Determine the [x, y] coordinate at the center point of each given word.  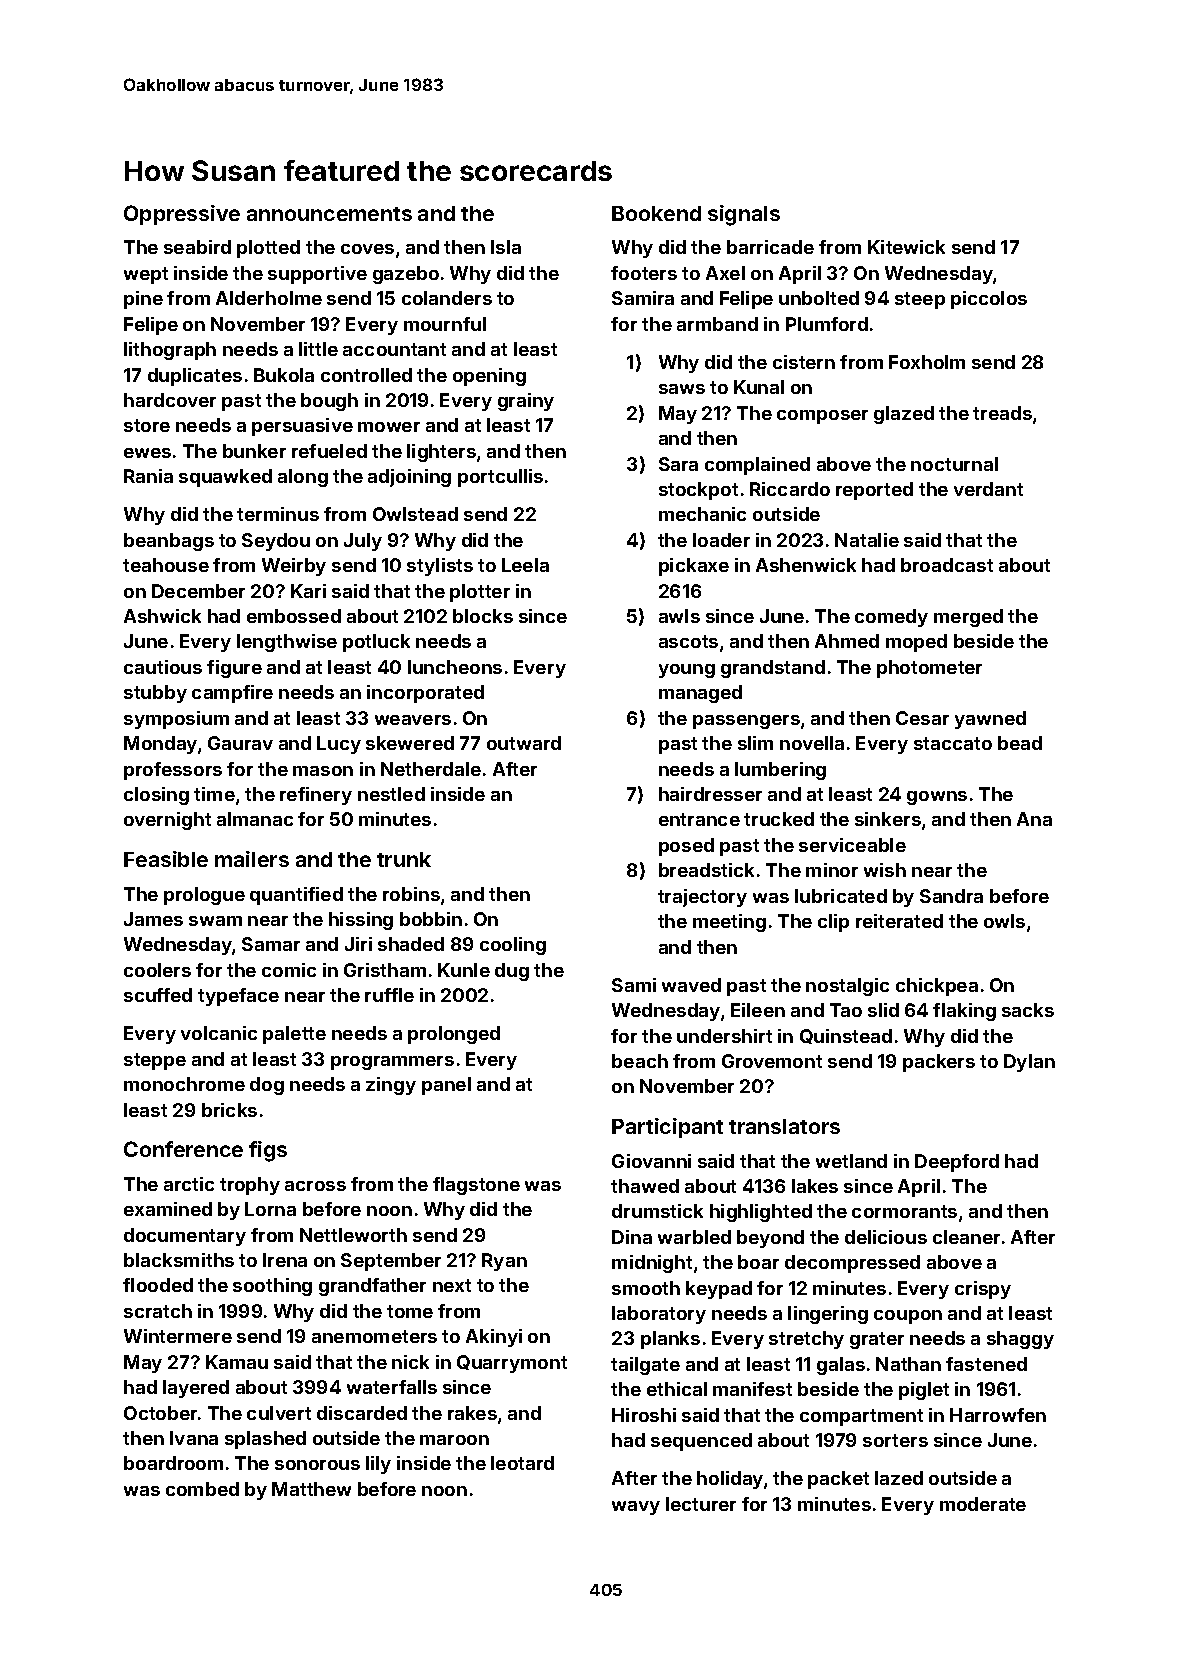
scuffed [158, 995]
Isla [506, 247]
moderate [983, 1504]
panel [446, 1086]
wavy [636, 1508]
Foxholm [927, 362]
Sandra [951, 896]
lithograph [170, 351]
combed [202, 1489]
